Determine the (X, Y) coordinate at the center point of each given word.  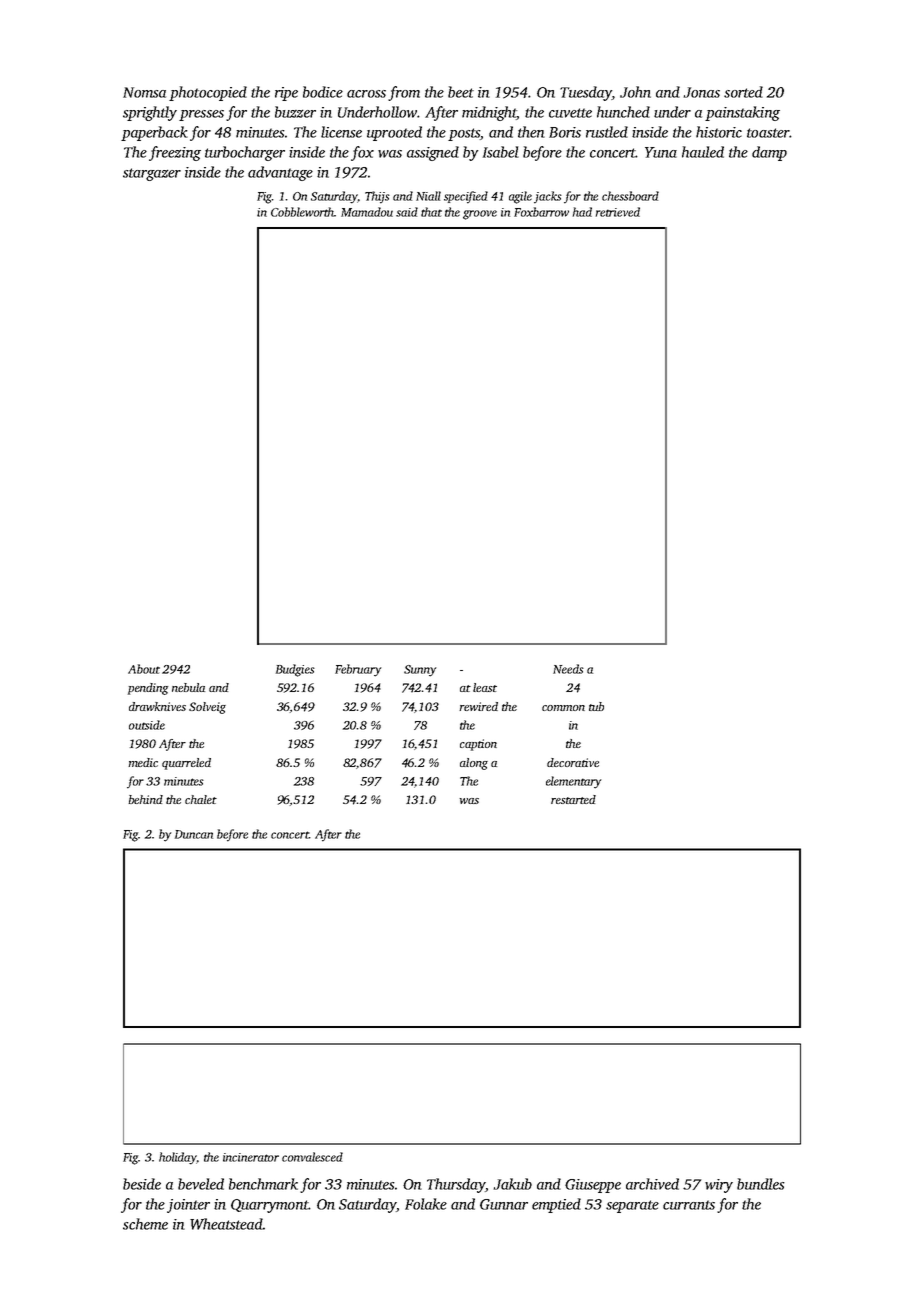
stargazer (152, 174)
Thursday (456, 1185)
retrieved (618, 212)
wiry (719, 1186)
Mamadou (367, 212)
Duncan (194, 834)
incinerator (251, 1157)
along (474, 764)
